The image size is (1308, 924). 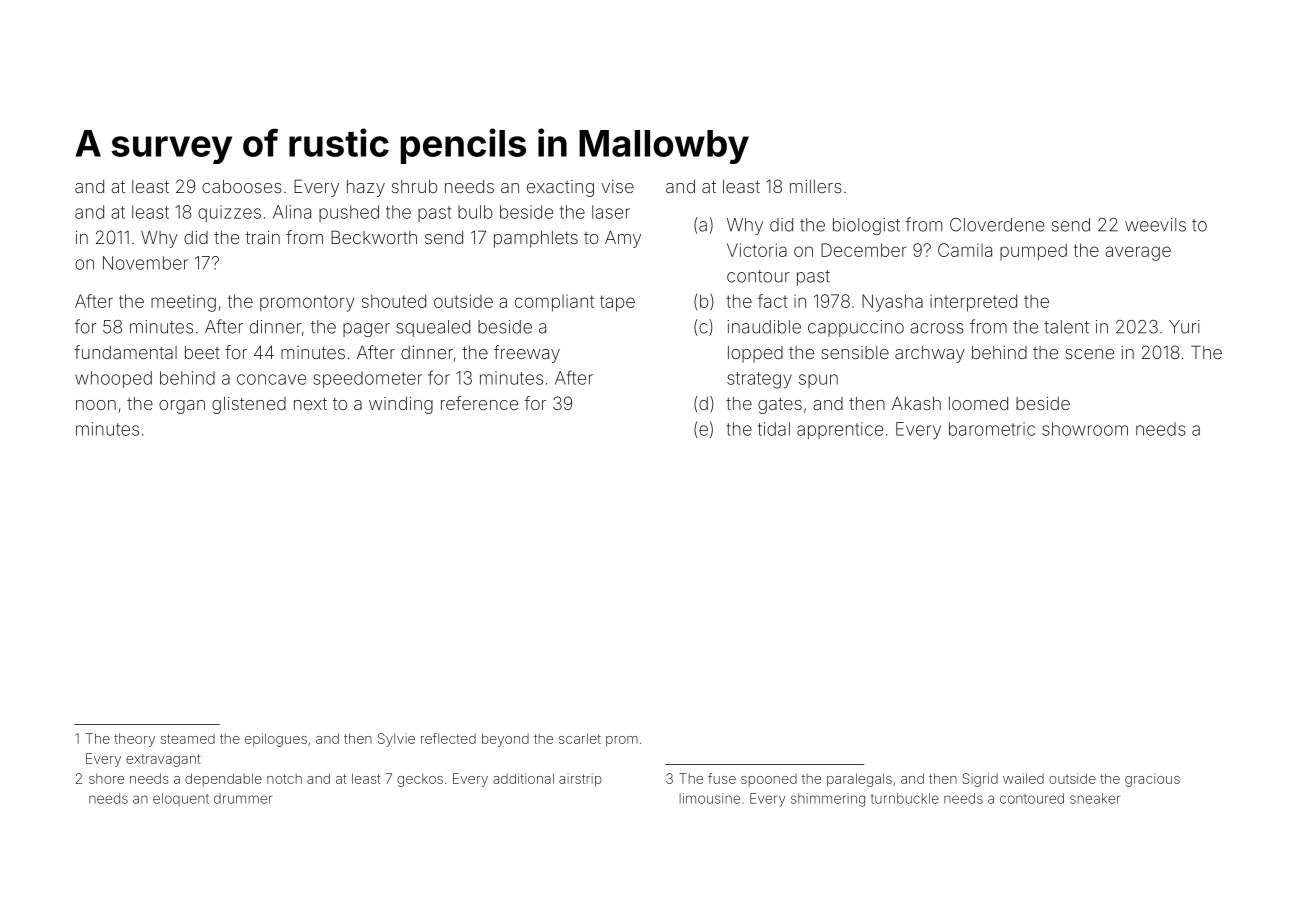 What do you see at coordinates (1085, 429) in the screenshot?
I see `showroom` at bounding box center [1085, 429].
